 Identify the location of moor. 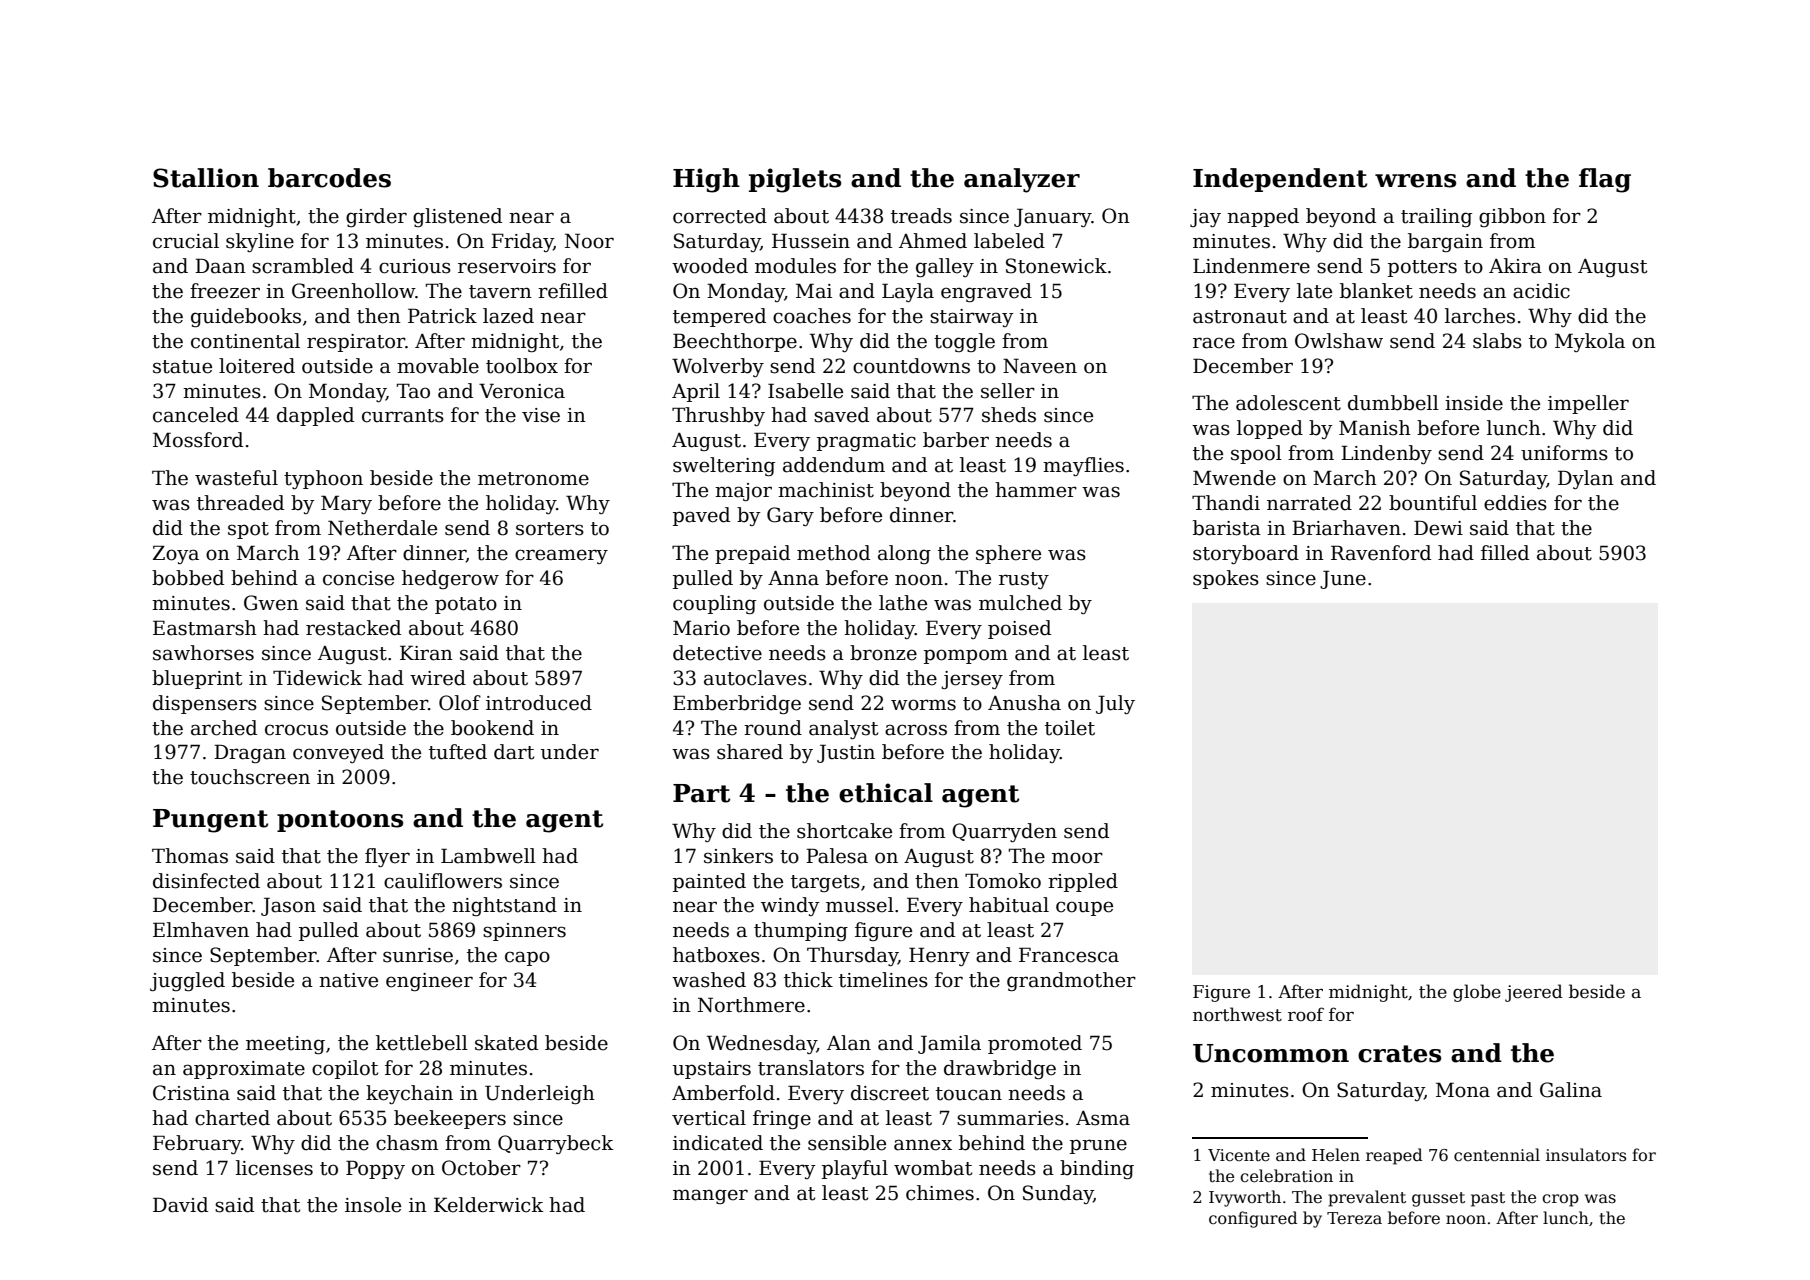
(1077, 858).
